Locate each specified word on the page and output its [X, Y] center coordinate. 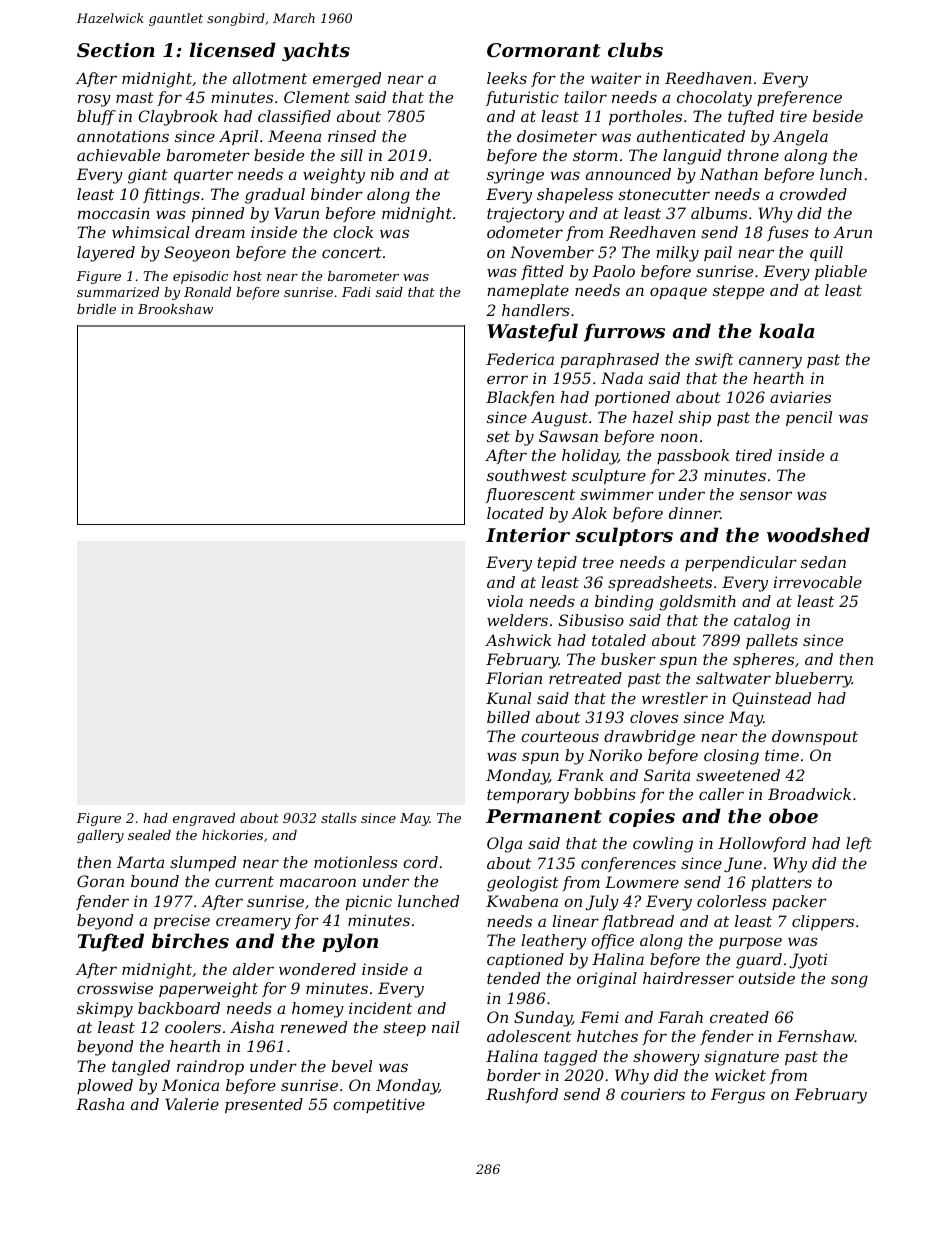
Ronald [207, 292]
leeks [507, 78]
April [238, 137]
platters [781, 883]
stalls [338, 818]
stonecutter [664, 194]
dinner [694, 513]
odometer [525, 232]
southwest [527, 475]
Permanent [544, 816]
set [498, 436]
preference [799, 98]
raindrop [210, 1067]
